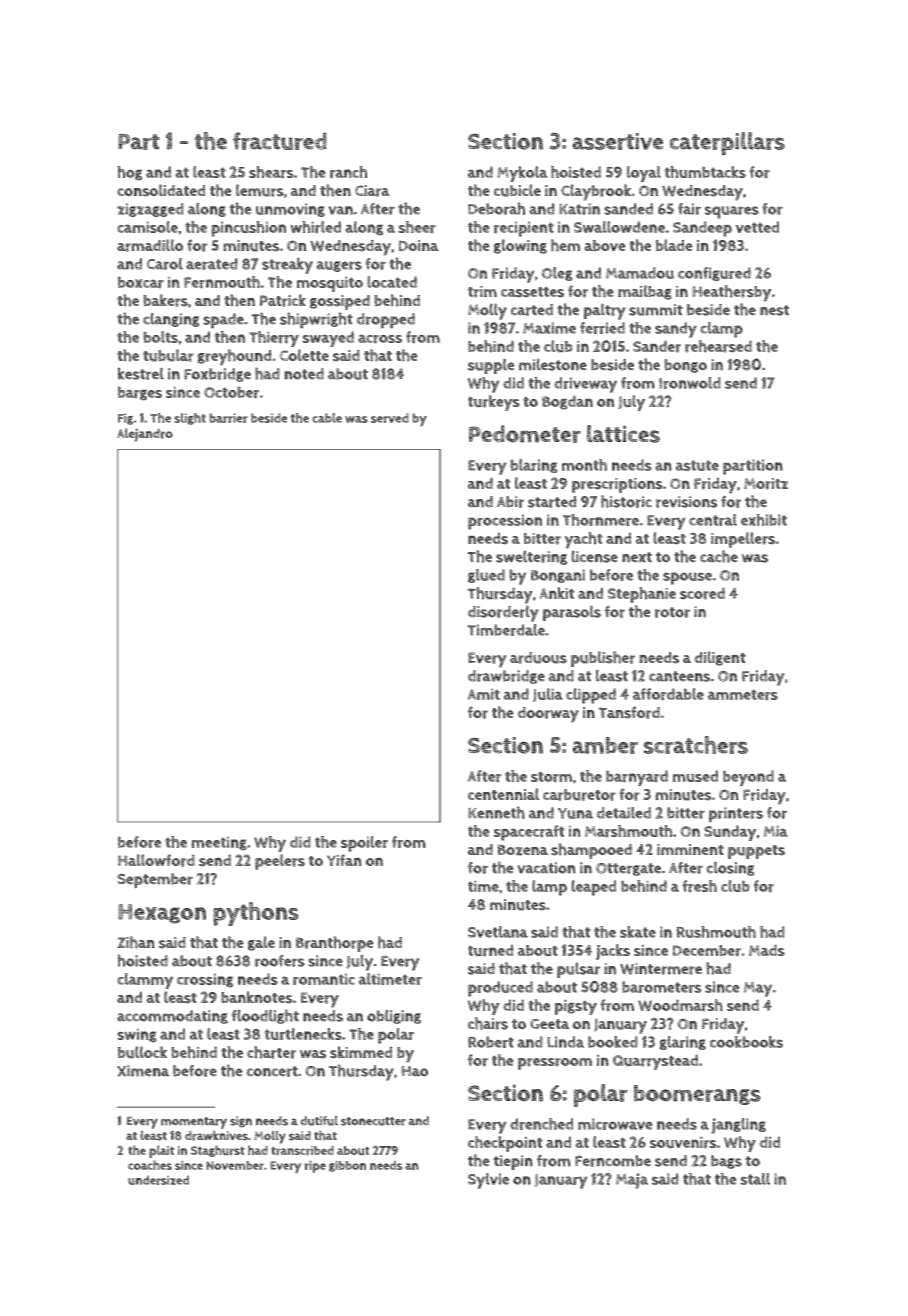 Image resolution: width=908 pixels, height=1316 pixels. Describe the element at coordinates (674, 245) in the screenshot. I see `blade` at that location.
